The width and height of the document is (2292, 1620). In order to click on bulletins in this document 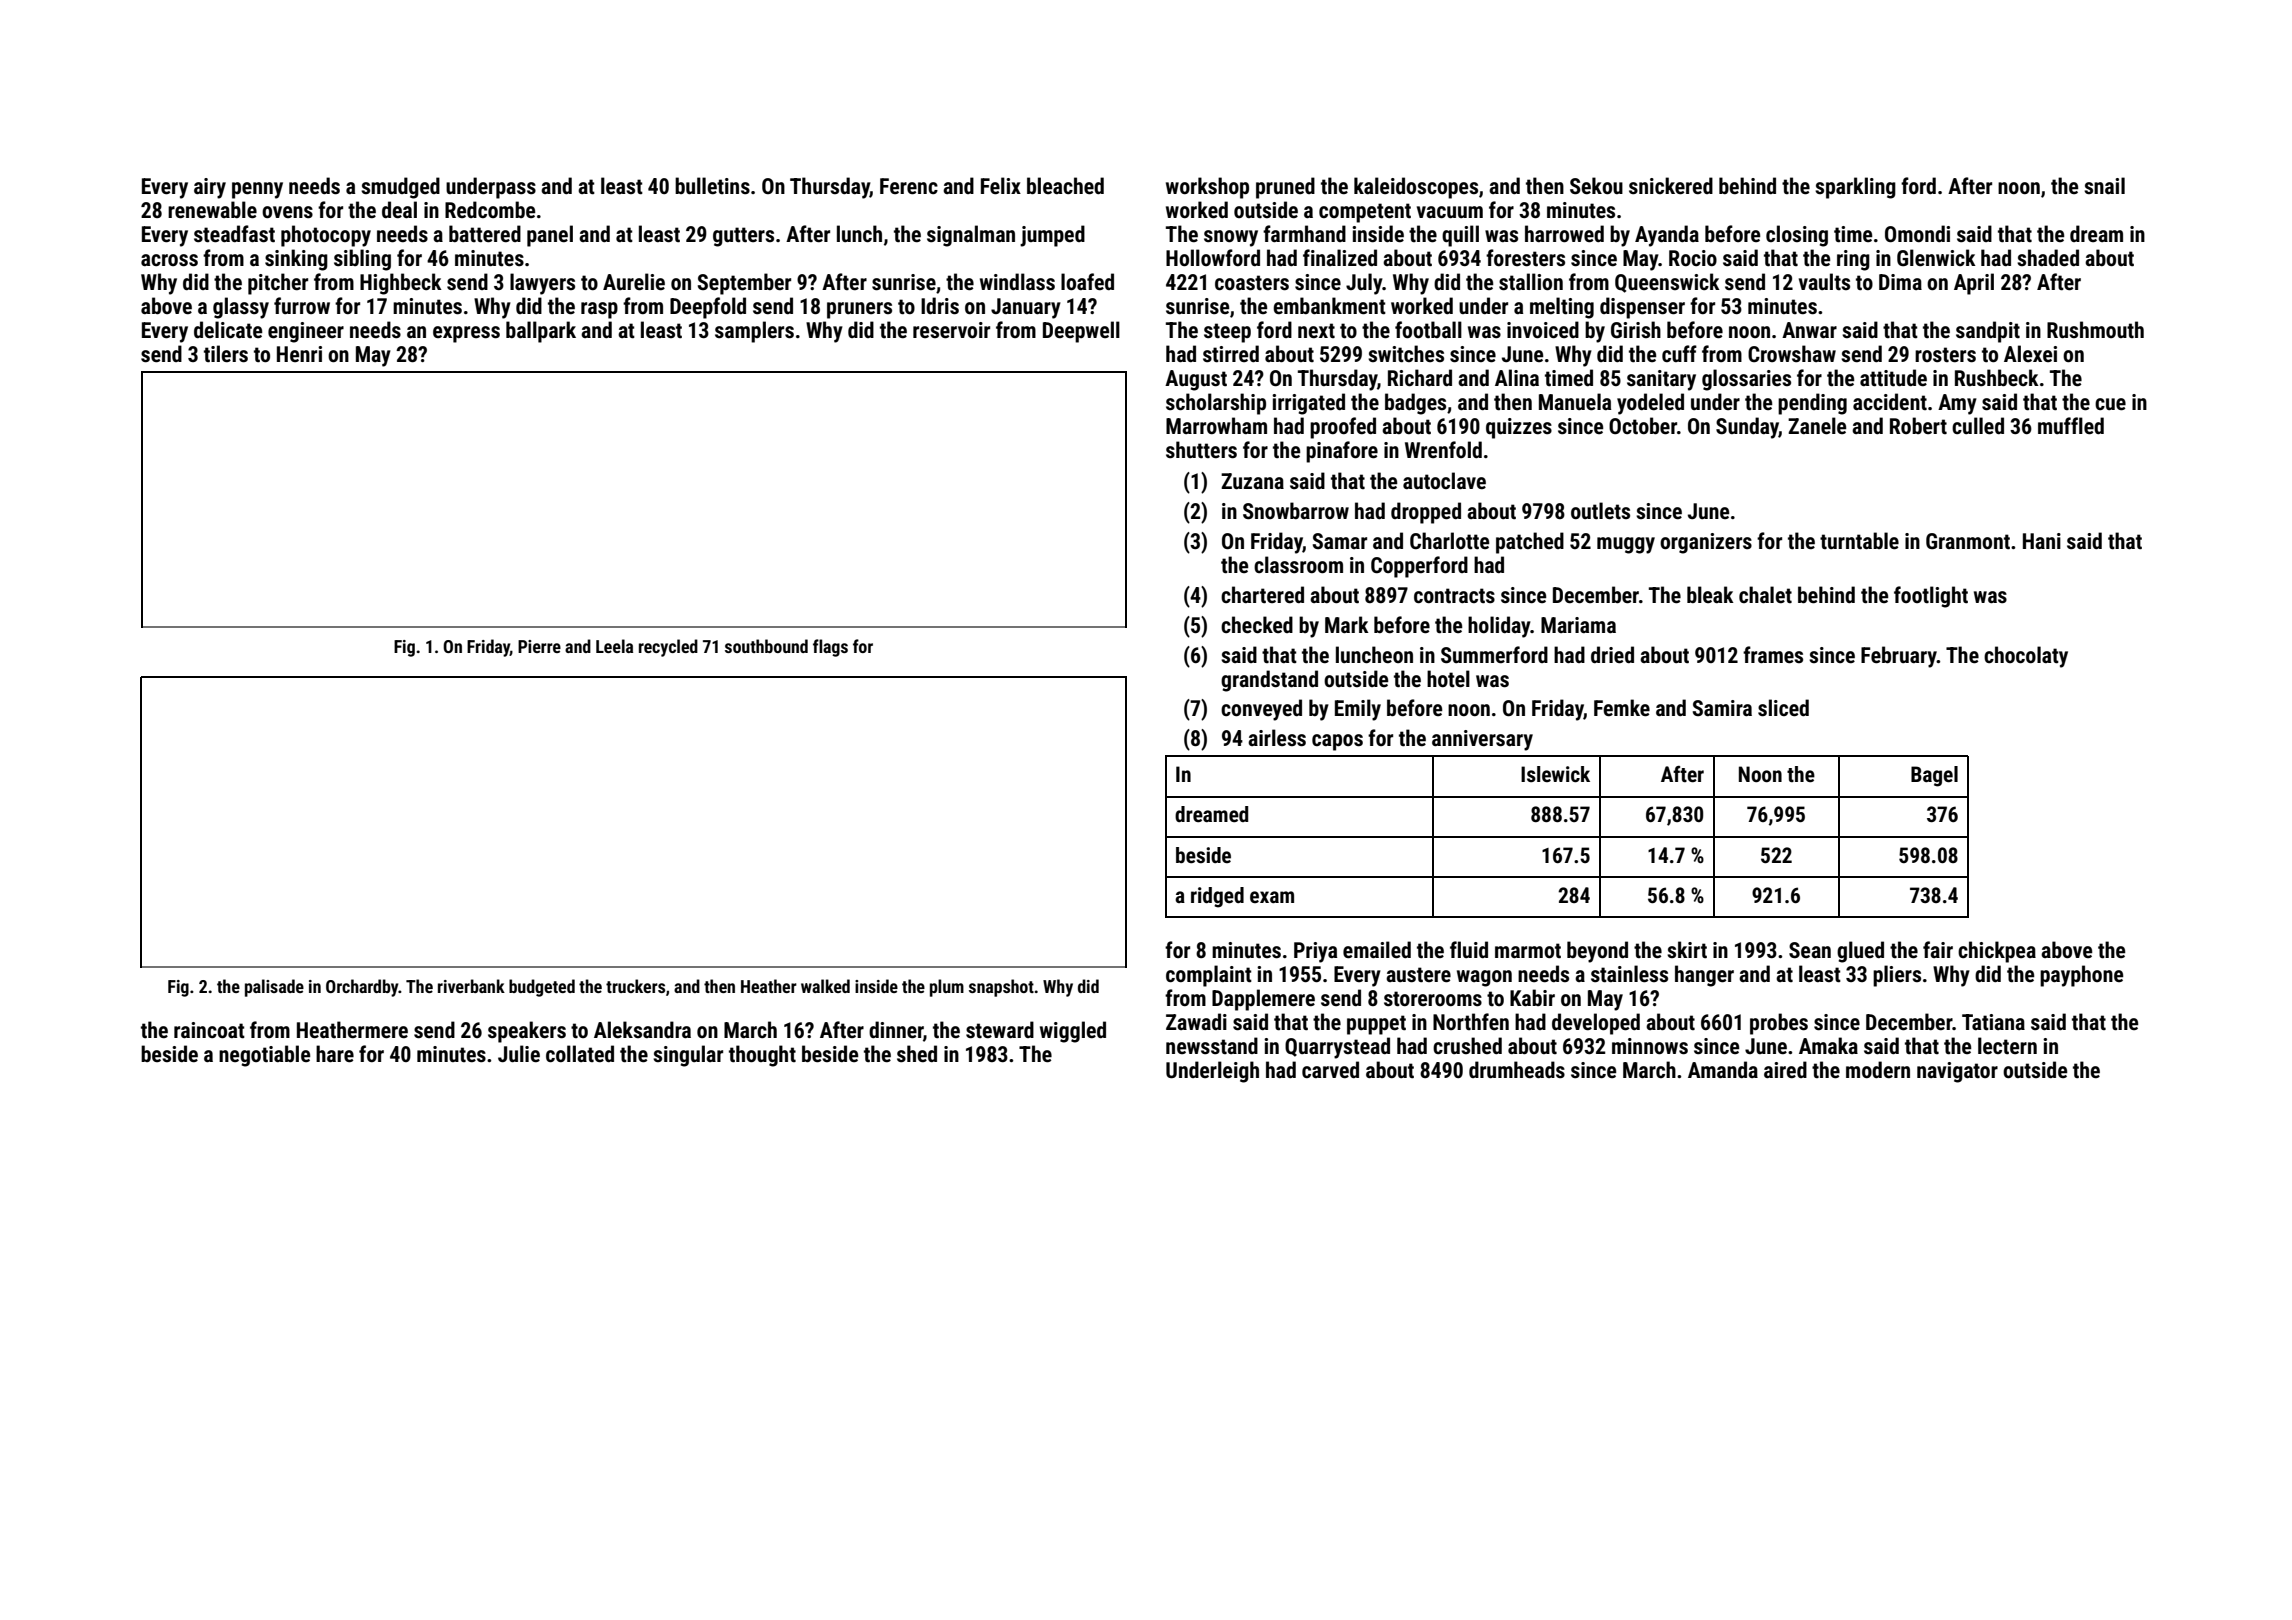, I will do `click(712, 186)`.
